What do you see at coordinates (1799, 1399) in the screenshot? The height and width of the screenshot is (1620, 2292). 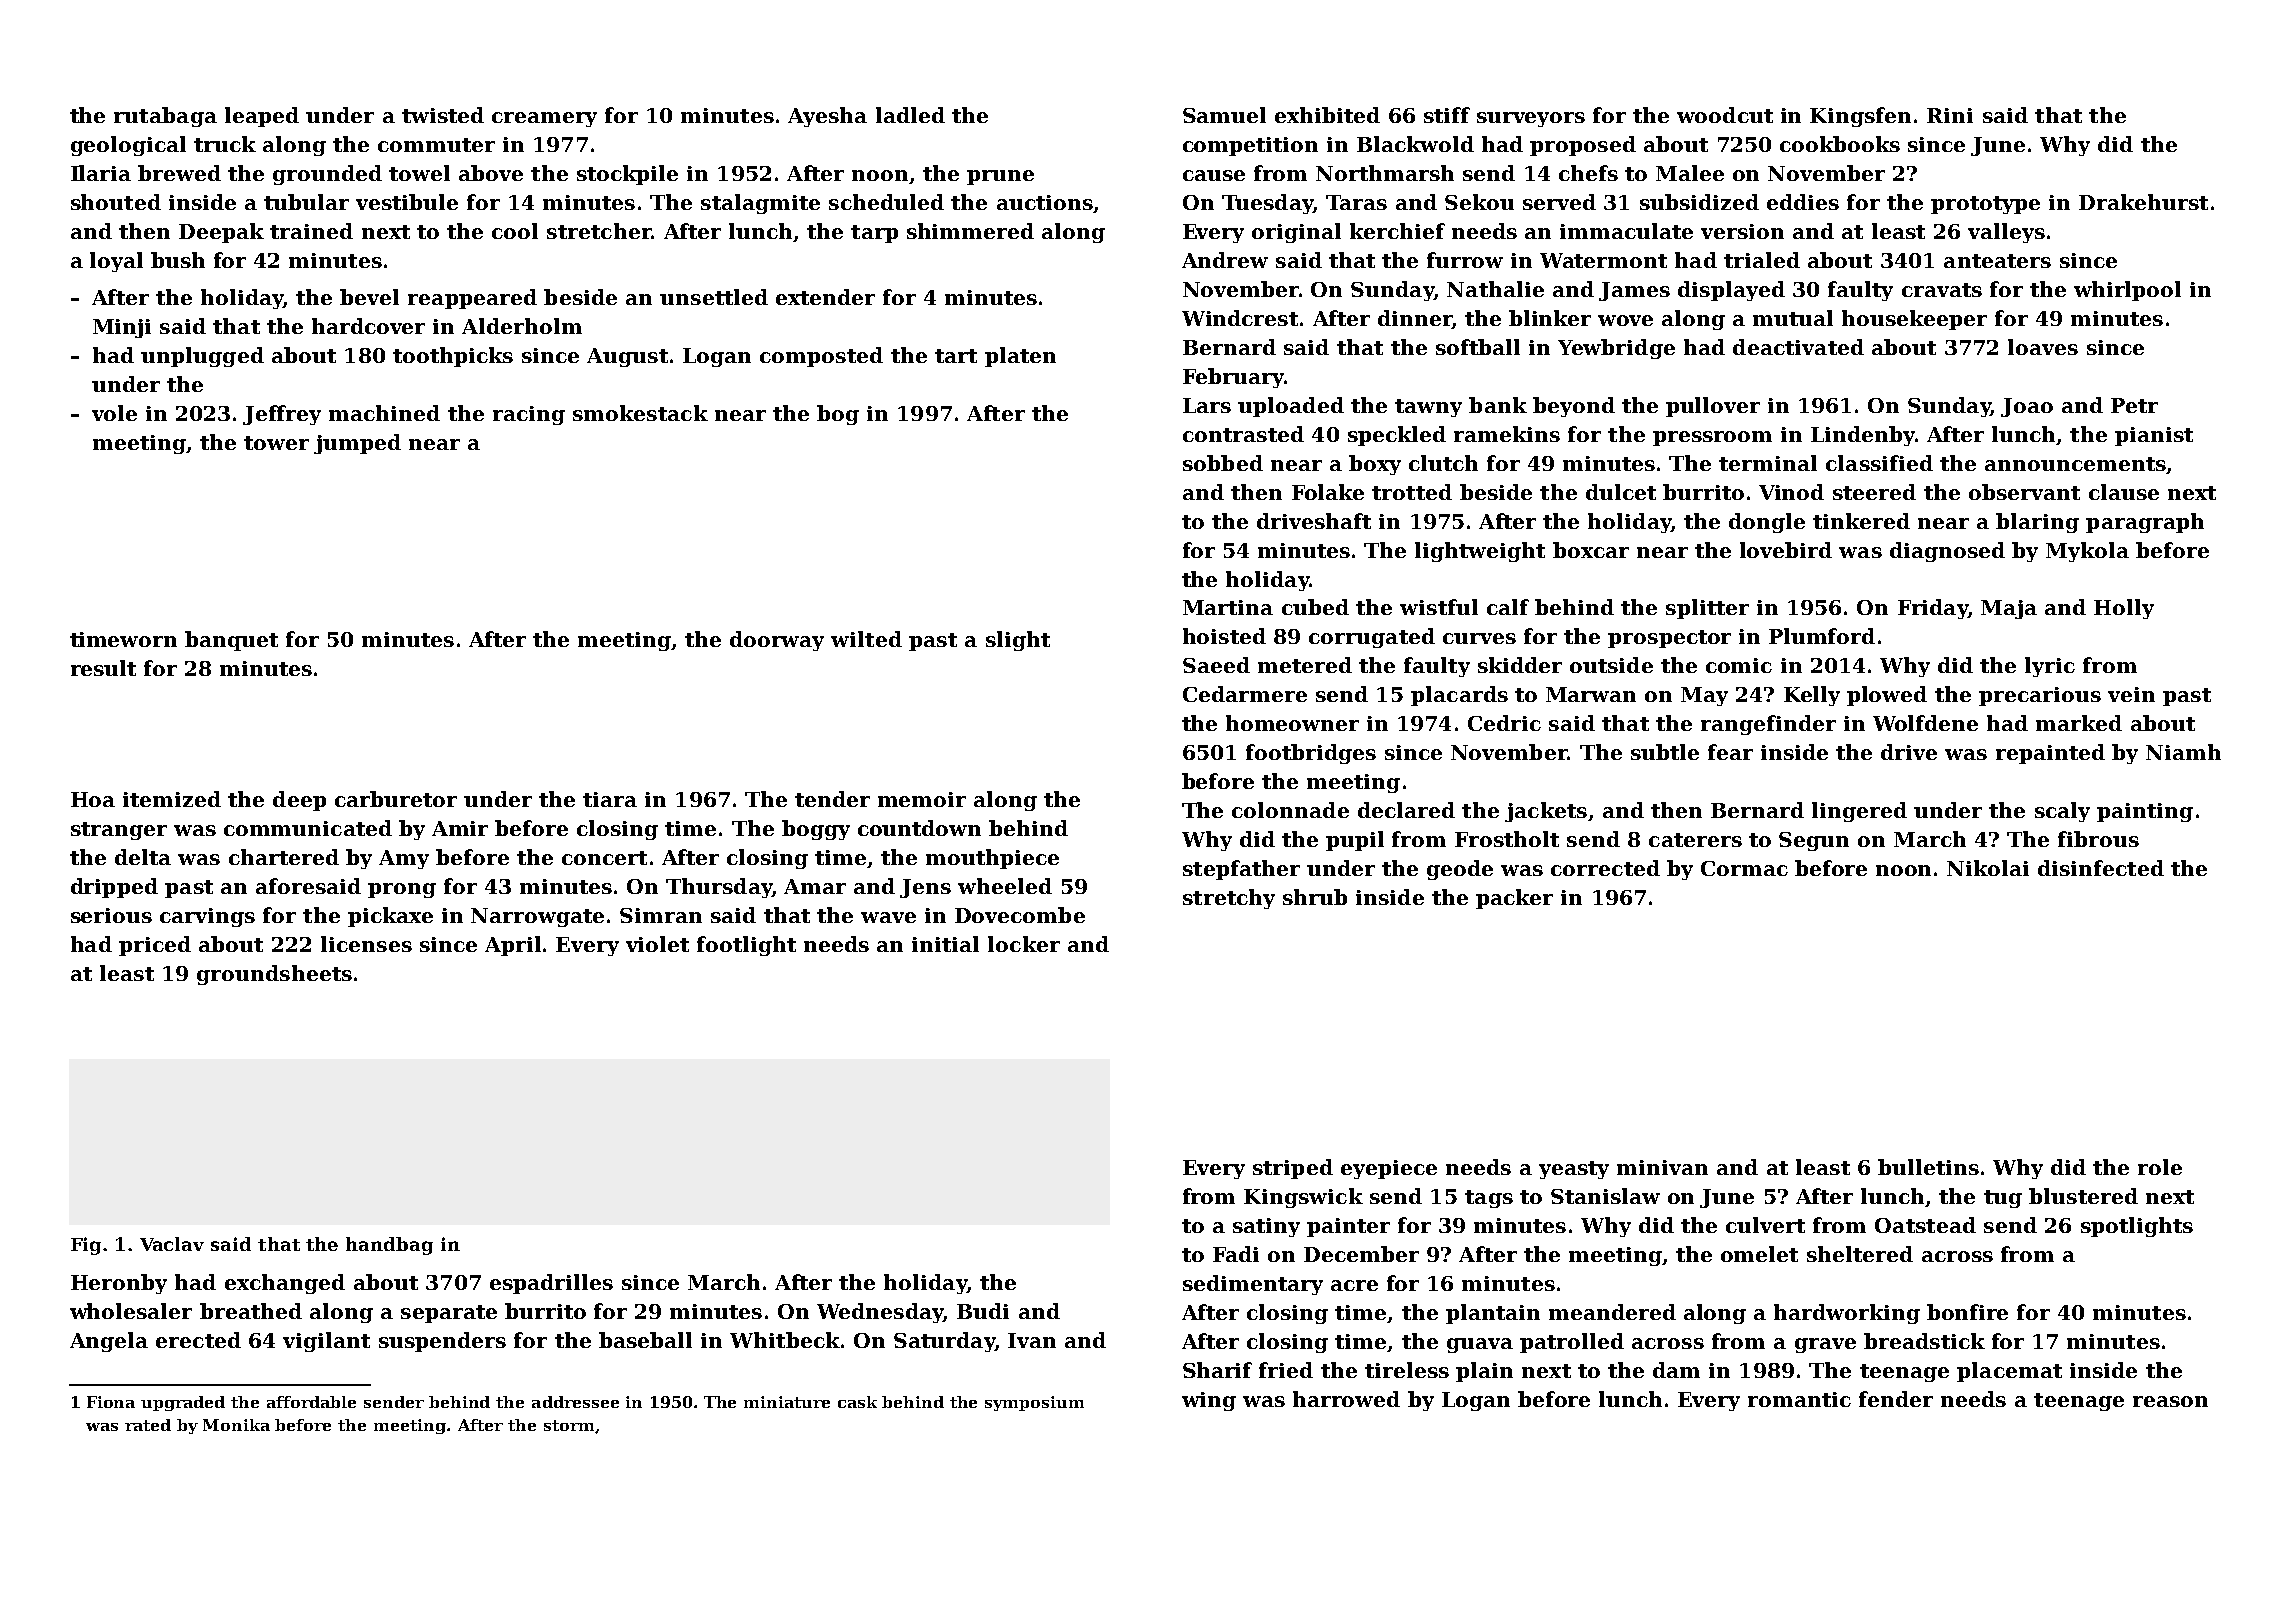 I see `romantic` at bounding box center [1799, 1399].
